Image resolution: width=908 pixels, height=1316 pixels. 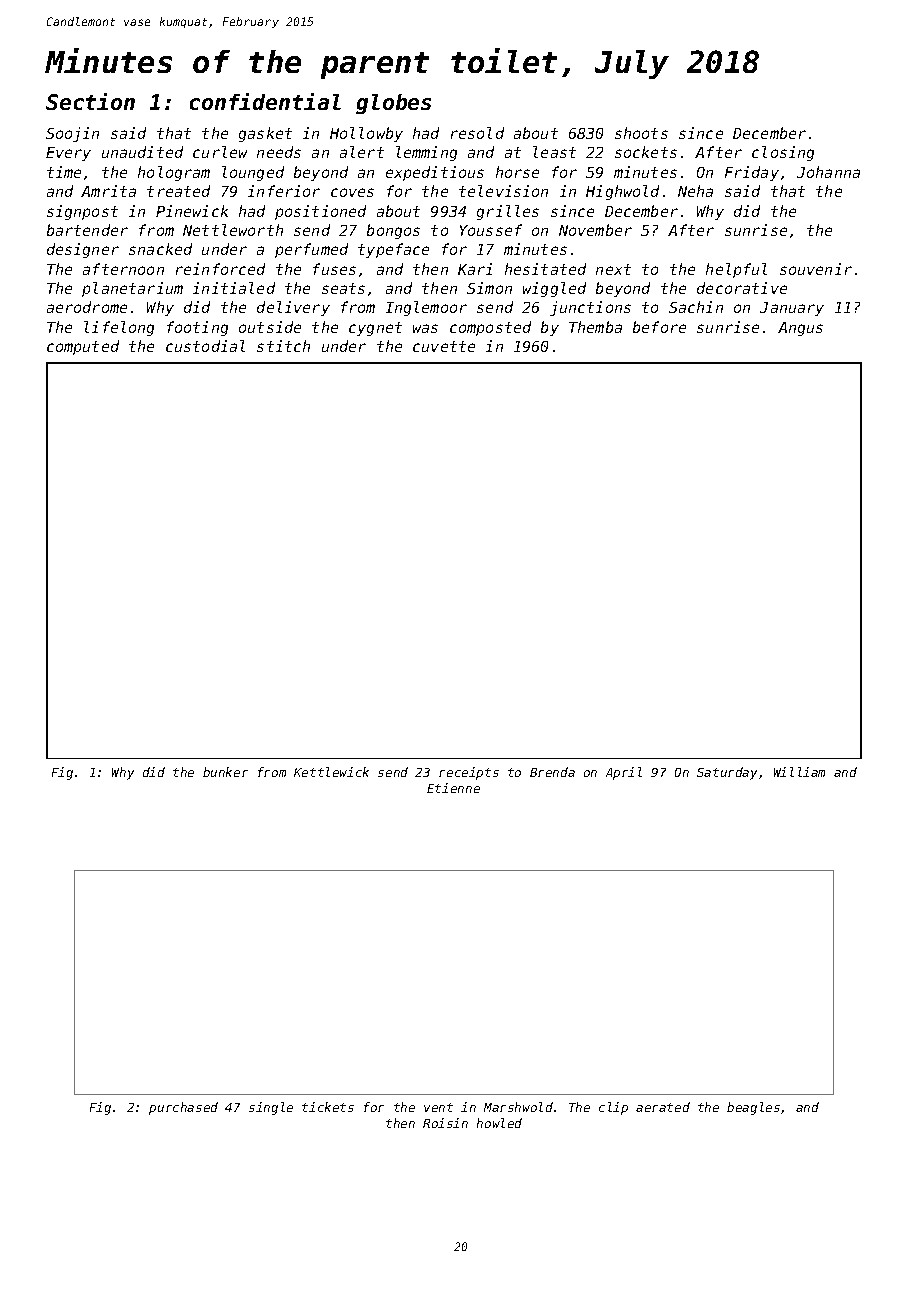 I want to click on cuvette, so click(x=444, y=346).
